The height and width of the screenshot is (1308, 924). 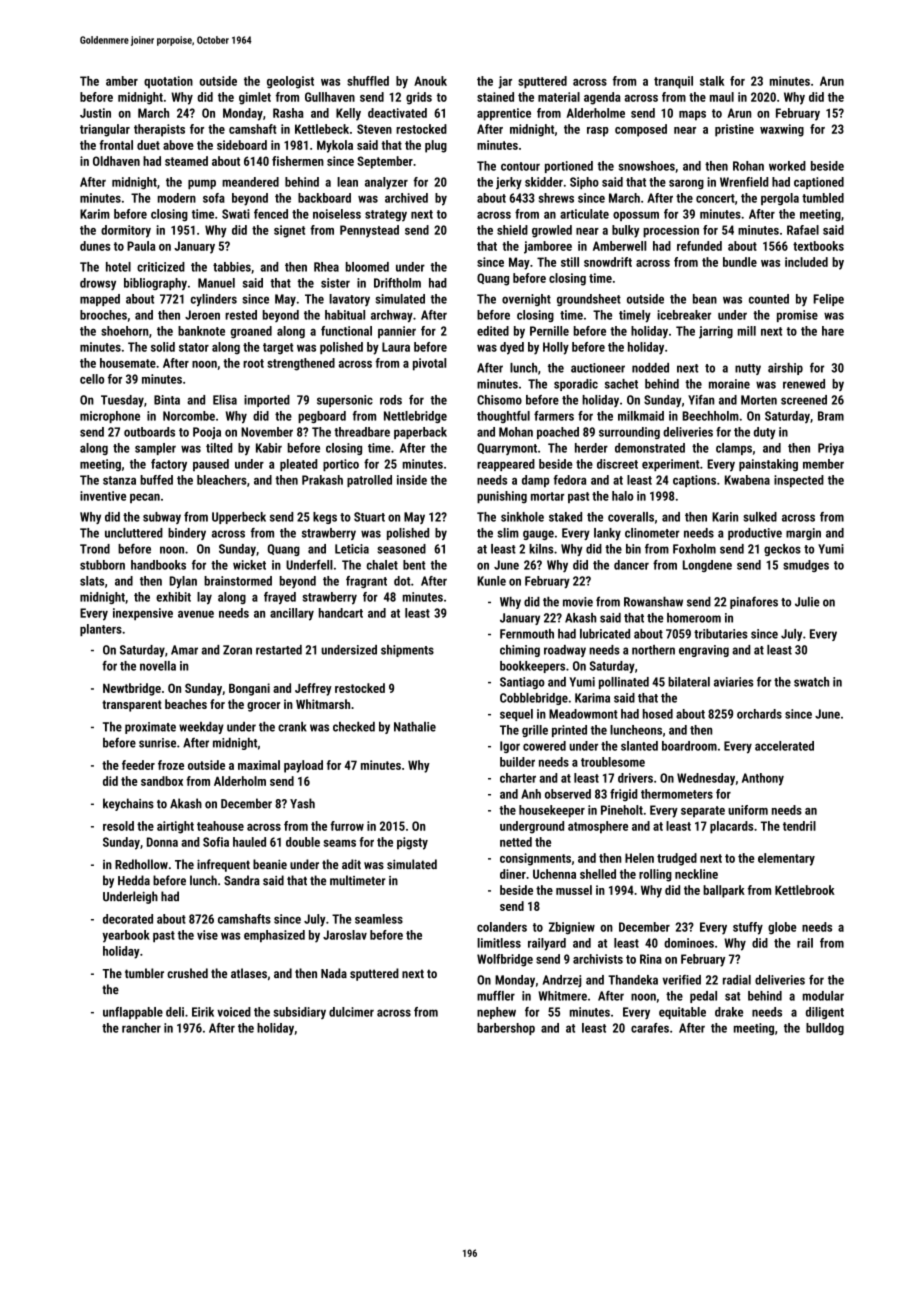 What do you see at coordinates (158, 666) in the screenshot?
I see `novella` at bounding box center [158, 666].
